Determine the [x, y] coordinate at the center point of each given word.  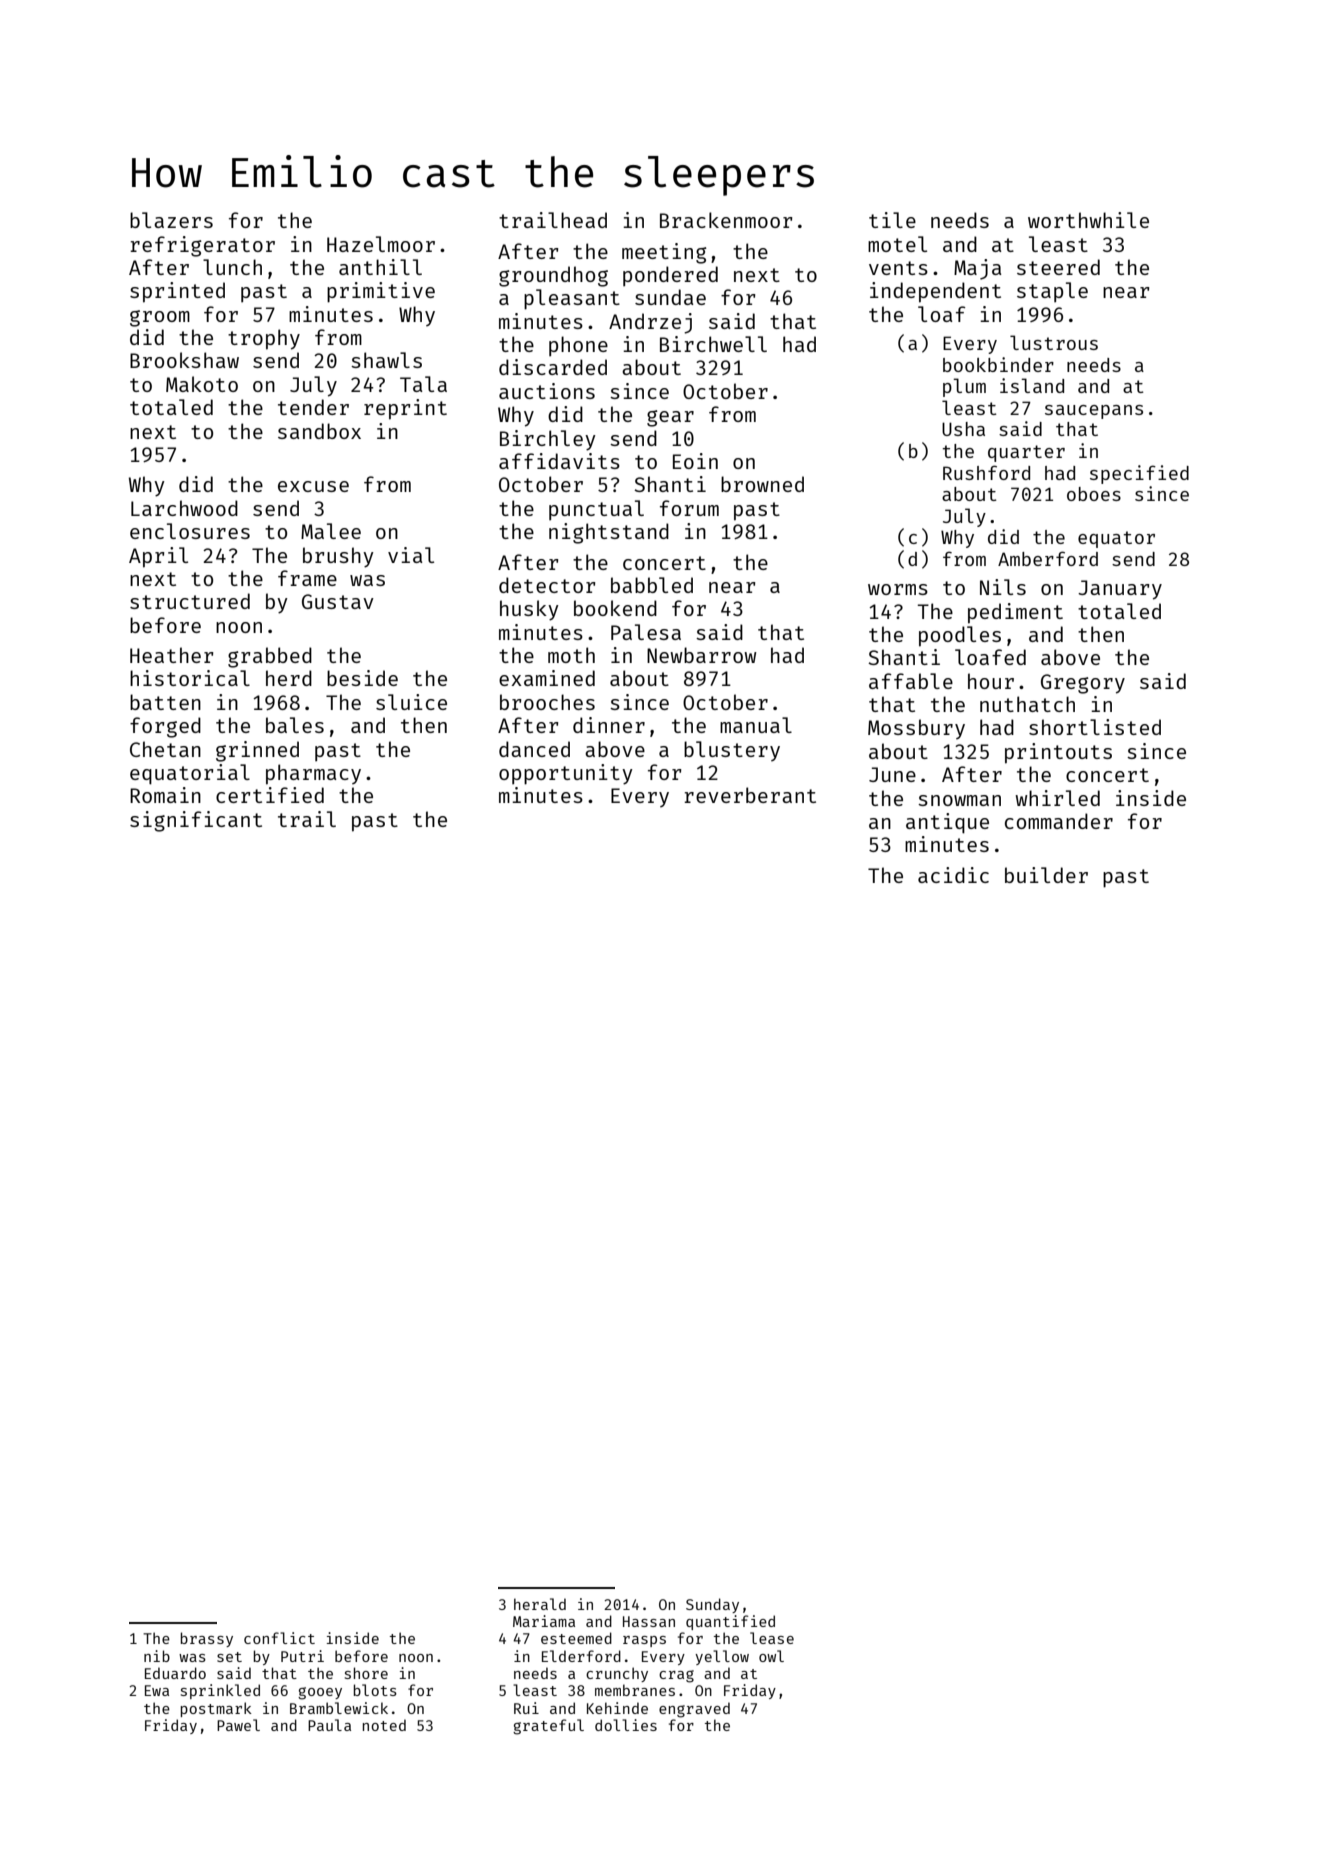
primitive [381, 292]
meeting [664, 253]
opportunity [566, 774]
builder [1046, 875]
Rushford [986, 472]
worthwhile [1088, 220]
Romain [165, 795]
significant [196, 821]
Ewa [157, 1690]
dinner [609, 725]
